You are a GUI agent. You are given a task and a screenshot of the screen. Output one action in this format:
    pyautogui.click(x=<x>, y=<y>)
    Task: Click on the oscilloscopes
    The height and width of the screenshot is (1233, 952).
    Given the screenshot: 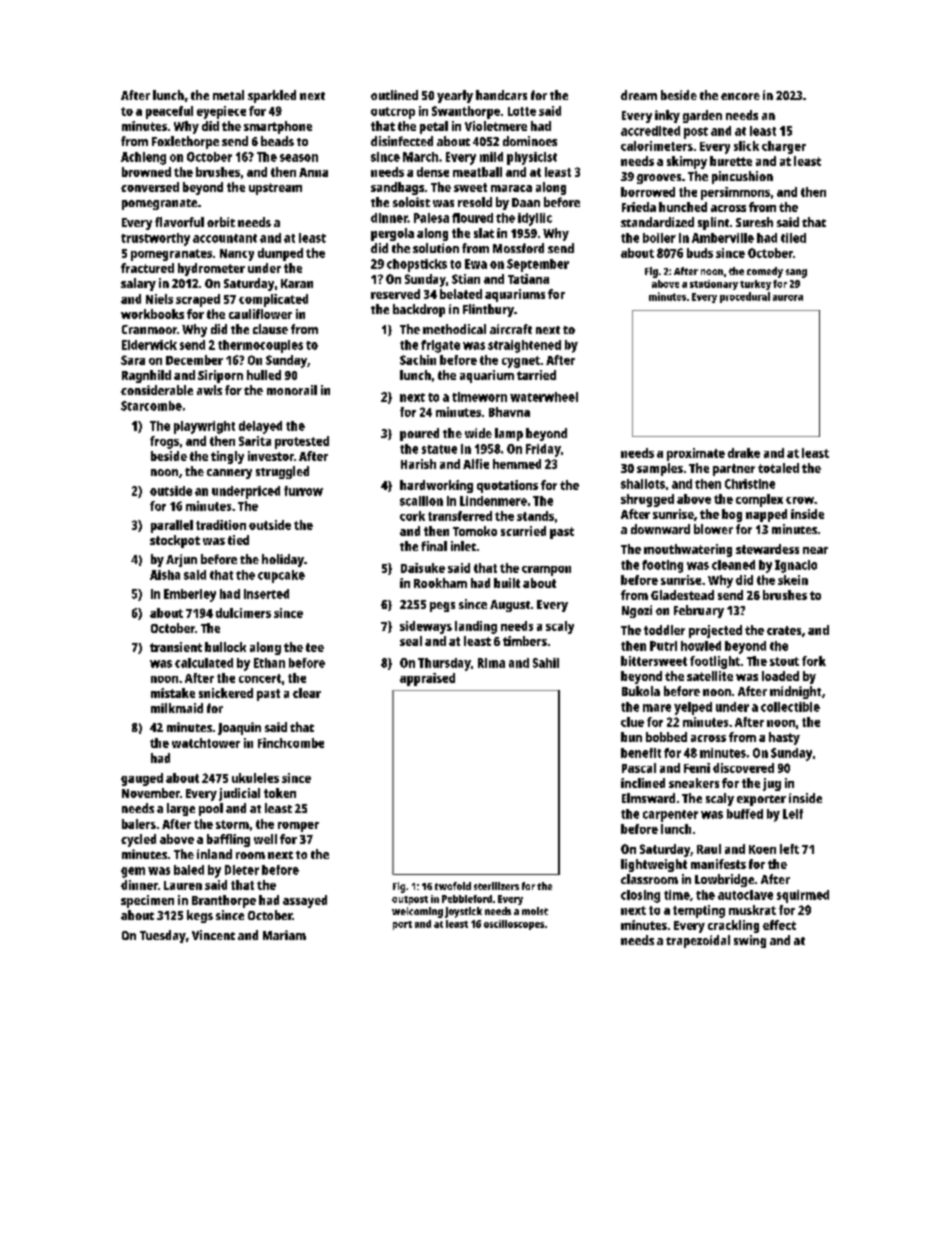 What is the action you would take?
    pyautogui.click(x=514, y=925)
